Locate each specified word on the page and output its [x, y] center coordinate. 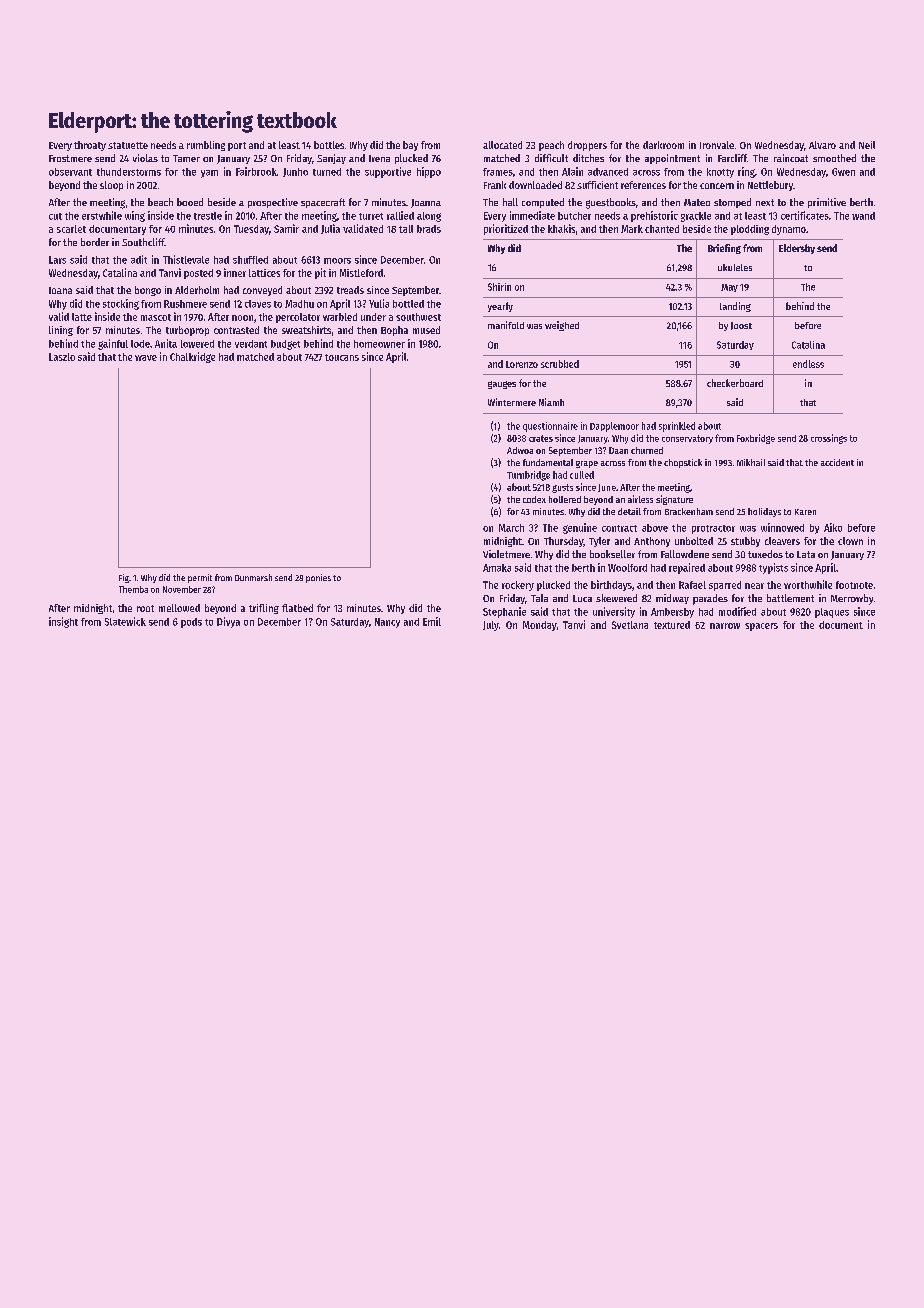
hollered [565, 499]
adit [139, 259]
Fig [124, 578]
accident [837, 462]
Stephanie [504, 612]
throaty [90, 146]
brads [429, 229]
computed [543, 203]
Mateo [697, 202]
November [182, 589]
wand [863, 216]
